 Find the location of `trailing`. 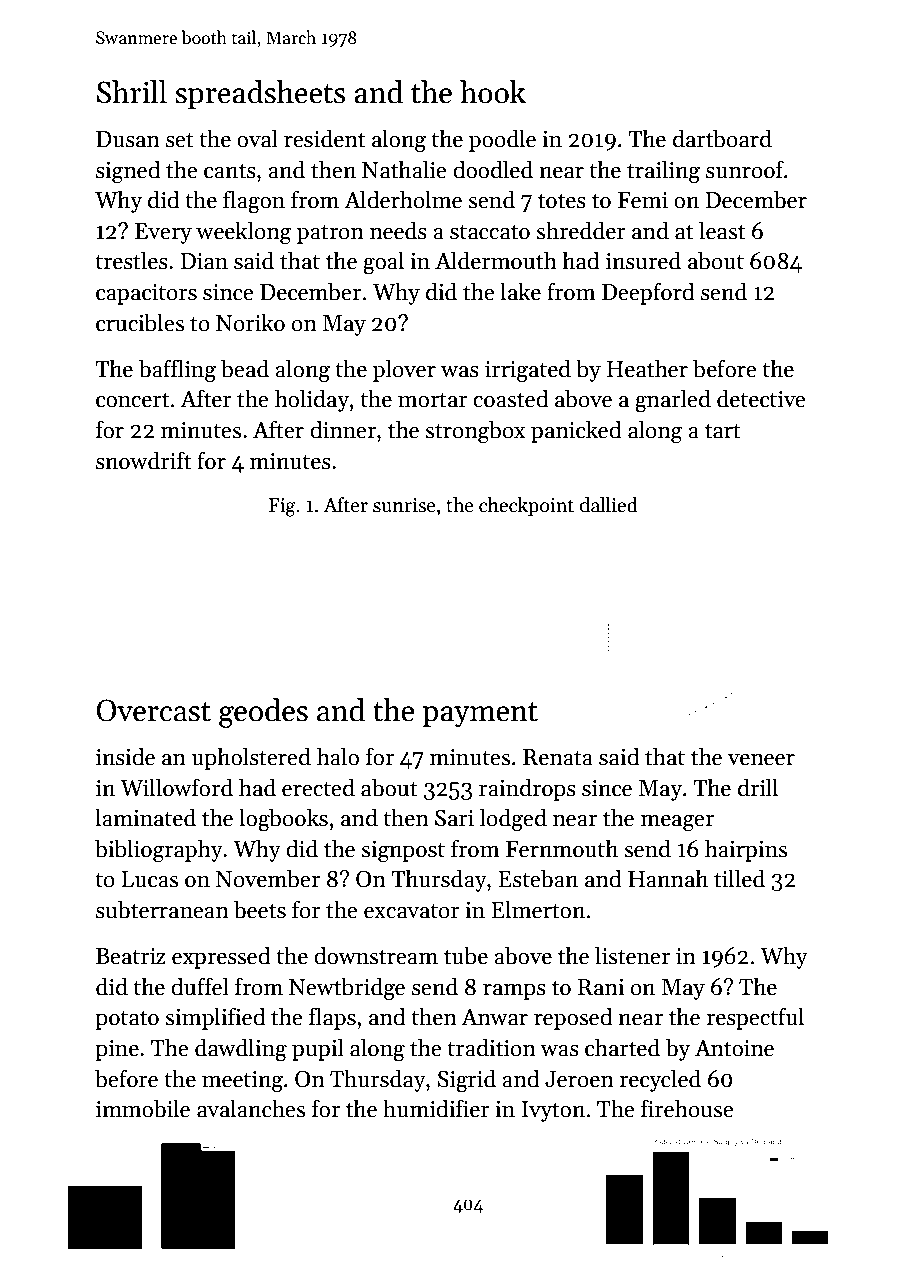

trailing is located at coordinates (663, 172).
